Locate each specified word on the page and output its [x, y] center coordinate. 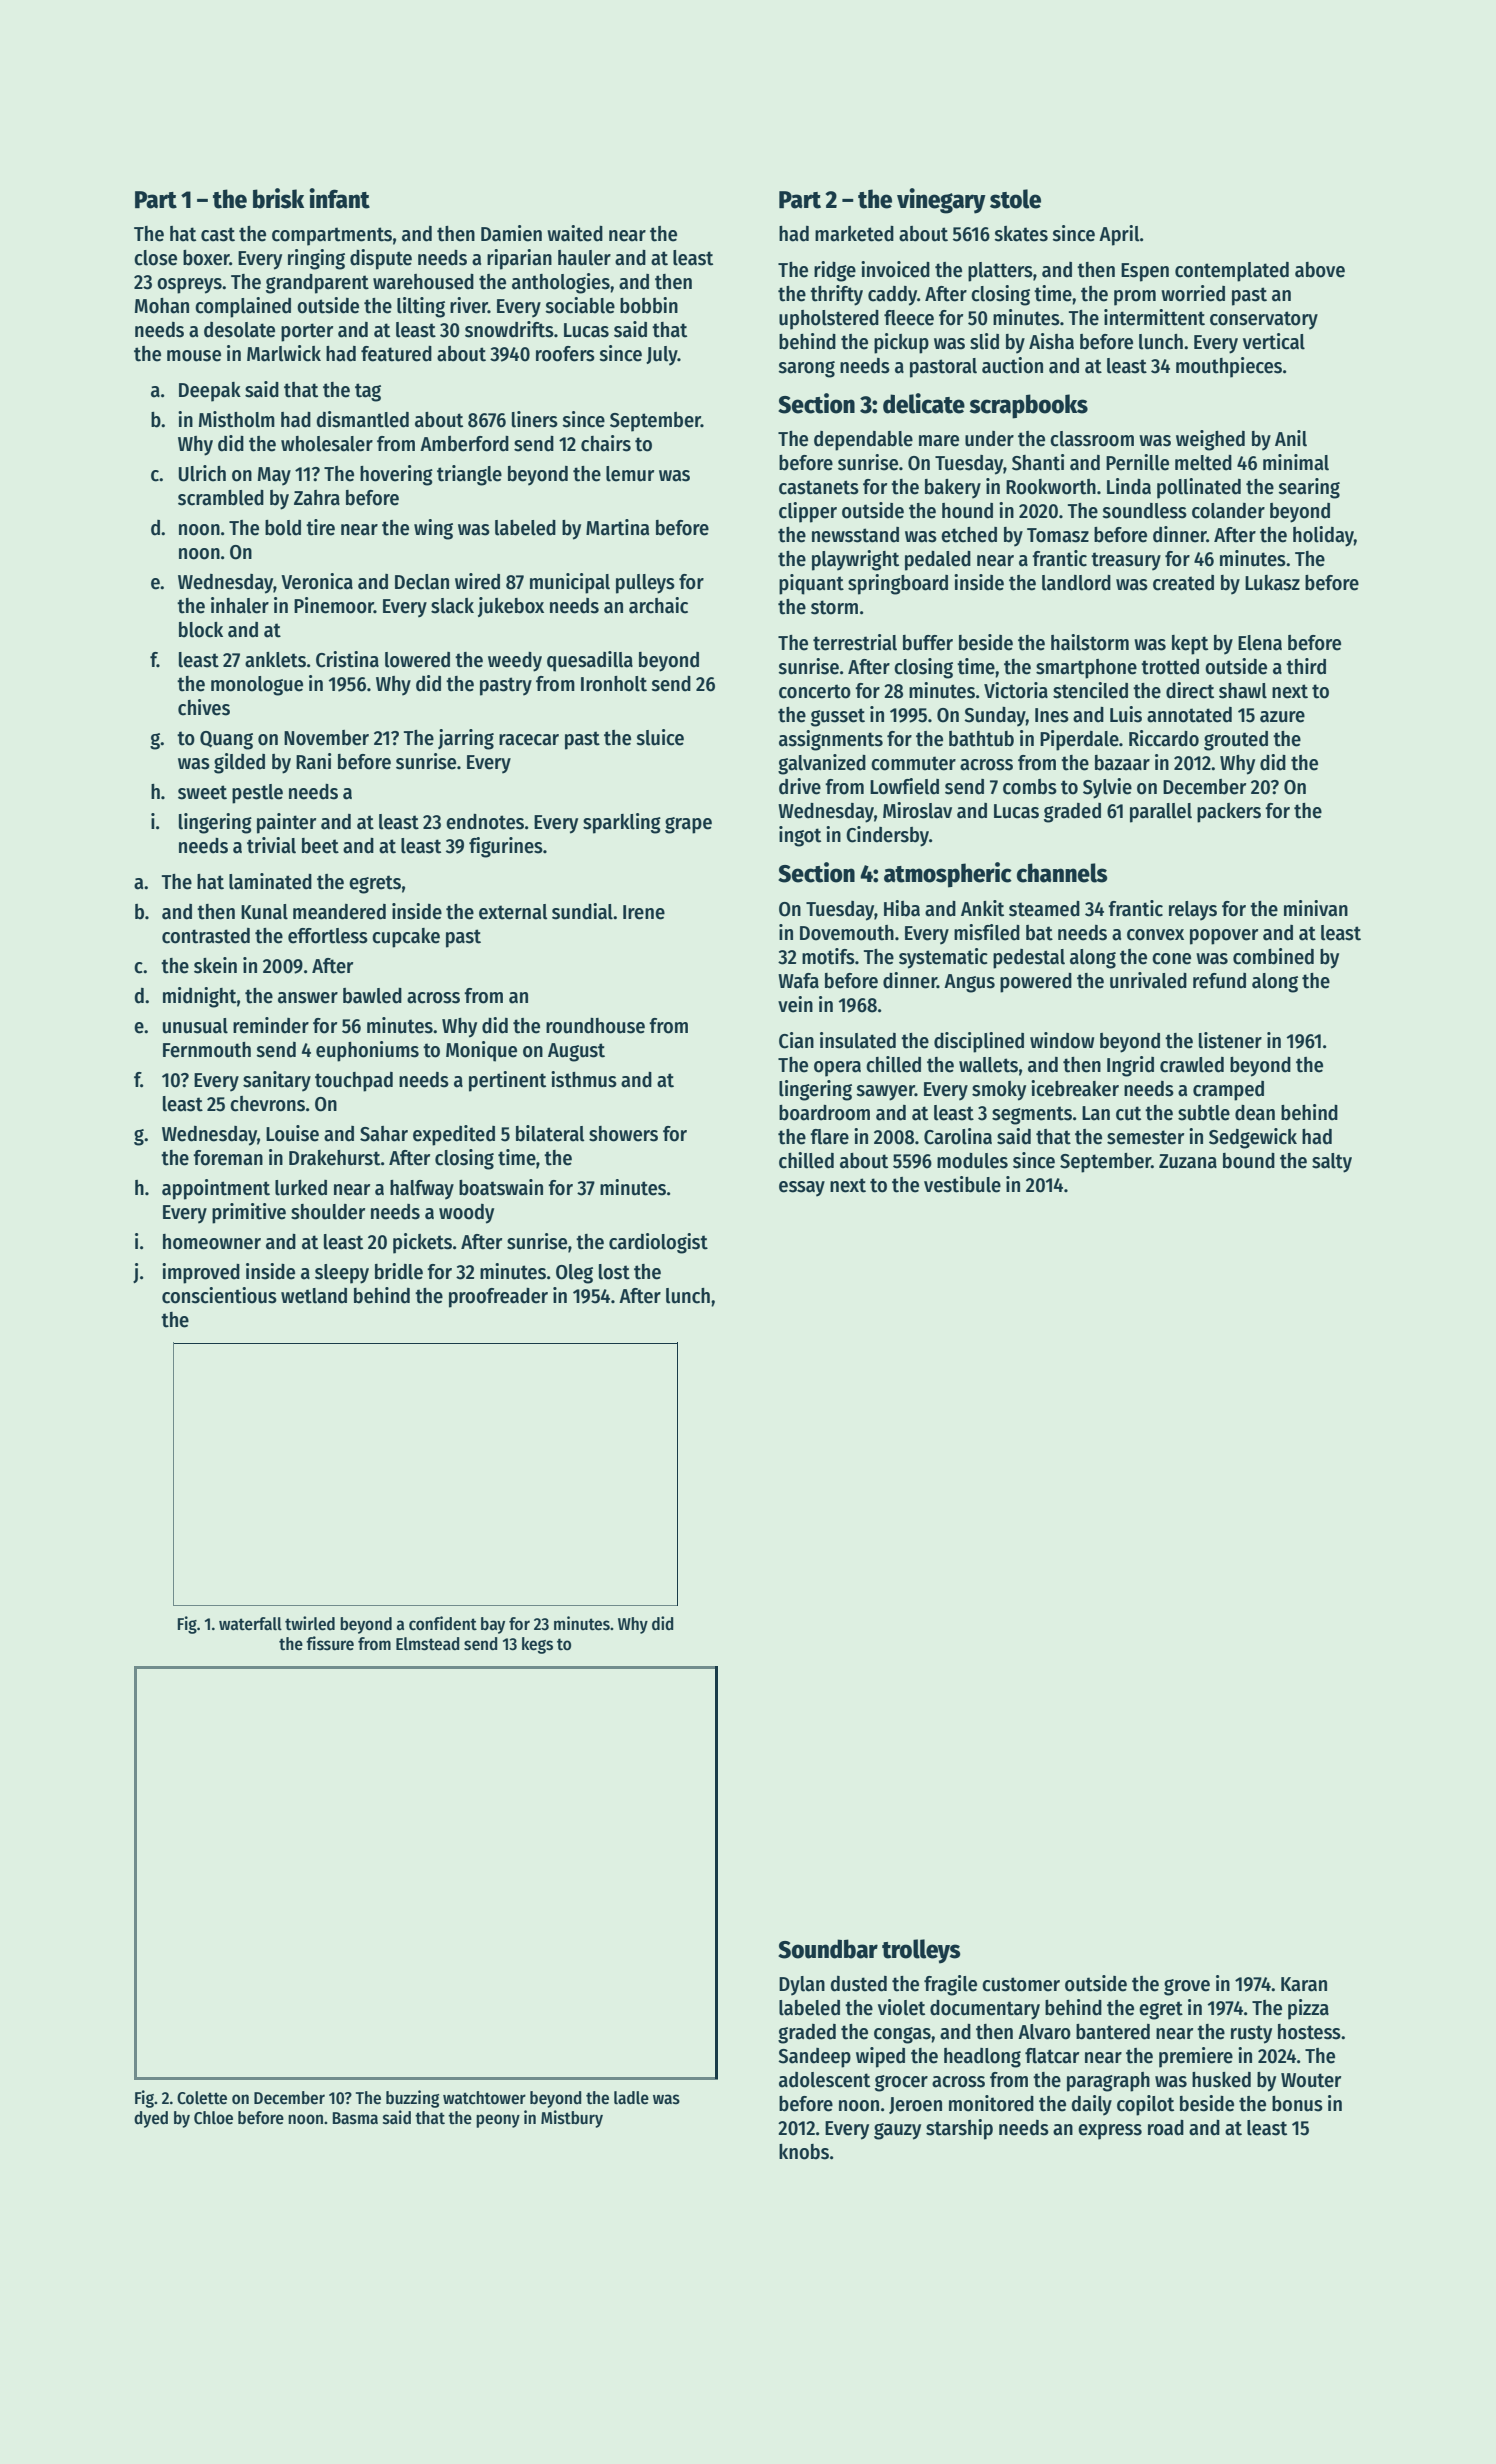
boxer [206, 258]
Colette [202, 2098]
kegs [537, 1645]
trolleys [921, 1951]
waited [575, 233]
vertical [1274, 341]
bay [493, 1625]
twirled [310, 1623]
